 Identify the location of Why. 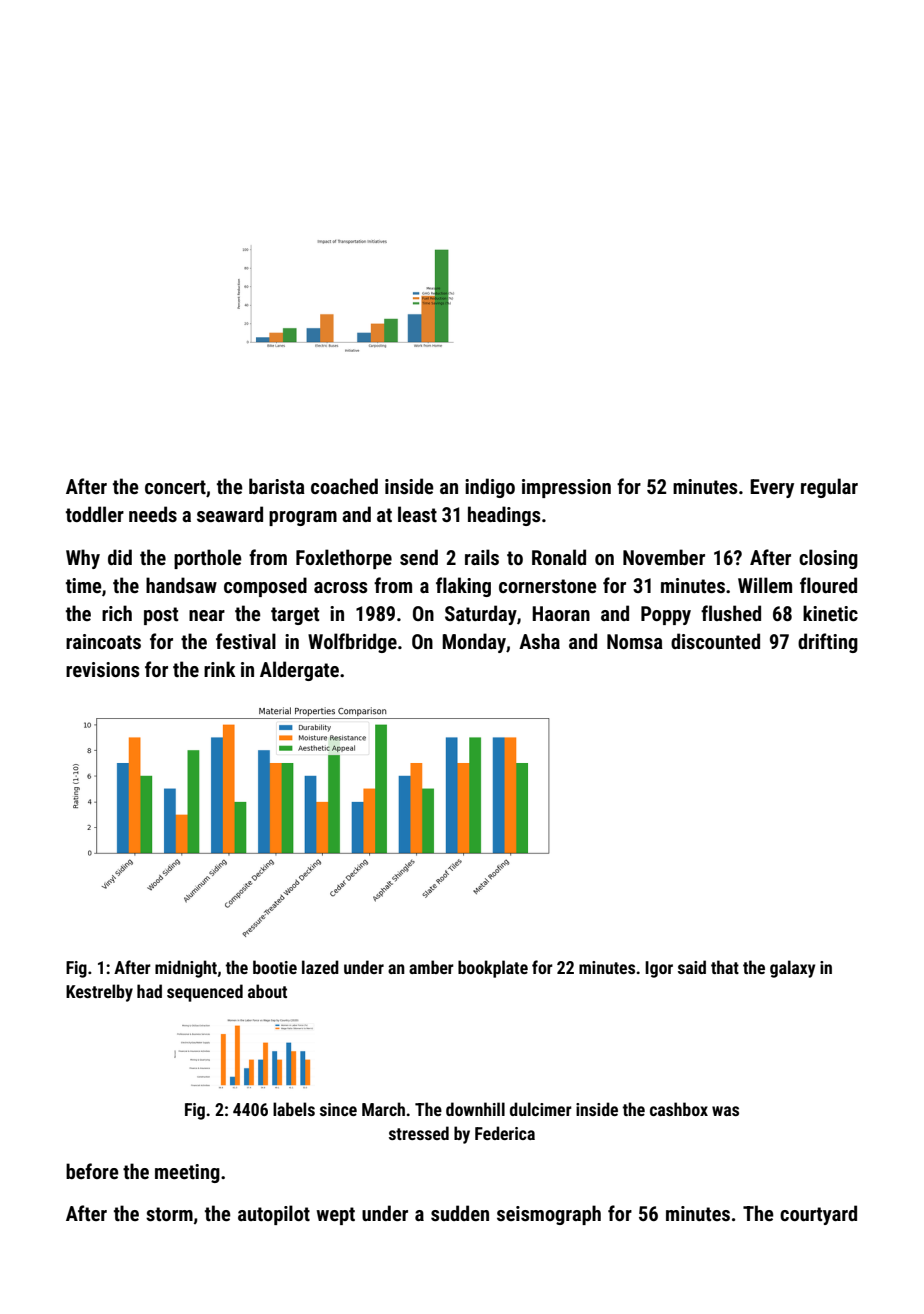
(83, 559).
